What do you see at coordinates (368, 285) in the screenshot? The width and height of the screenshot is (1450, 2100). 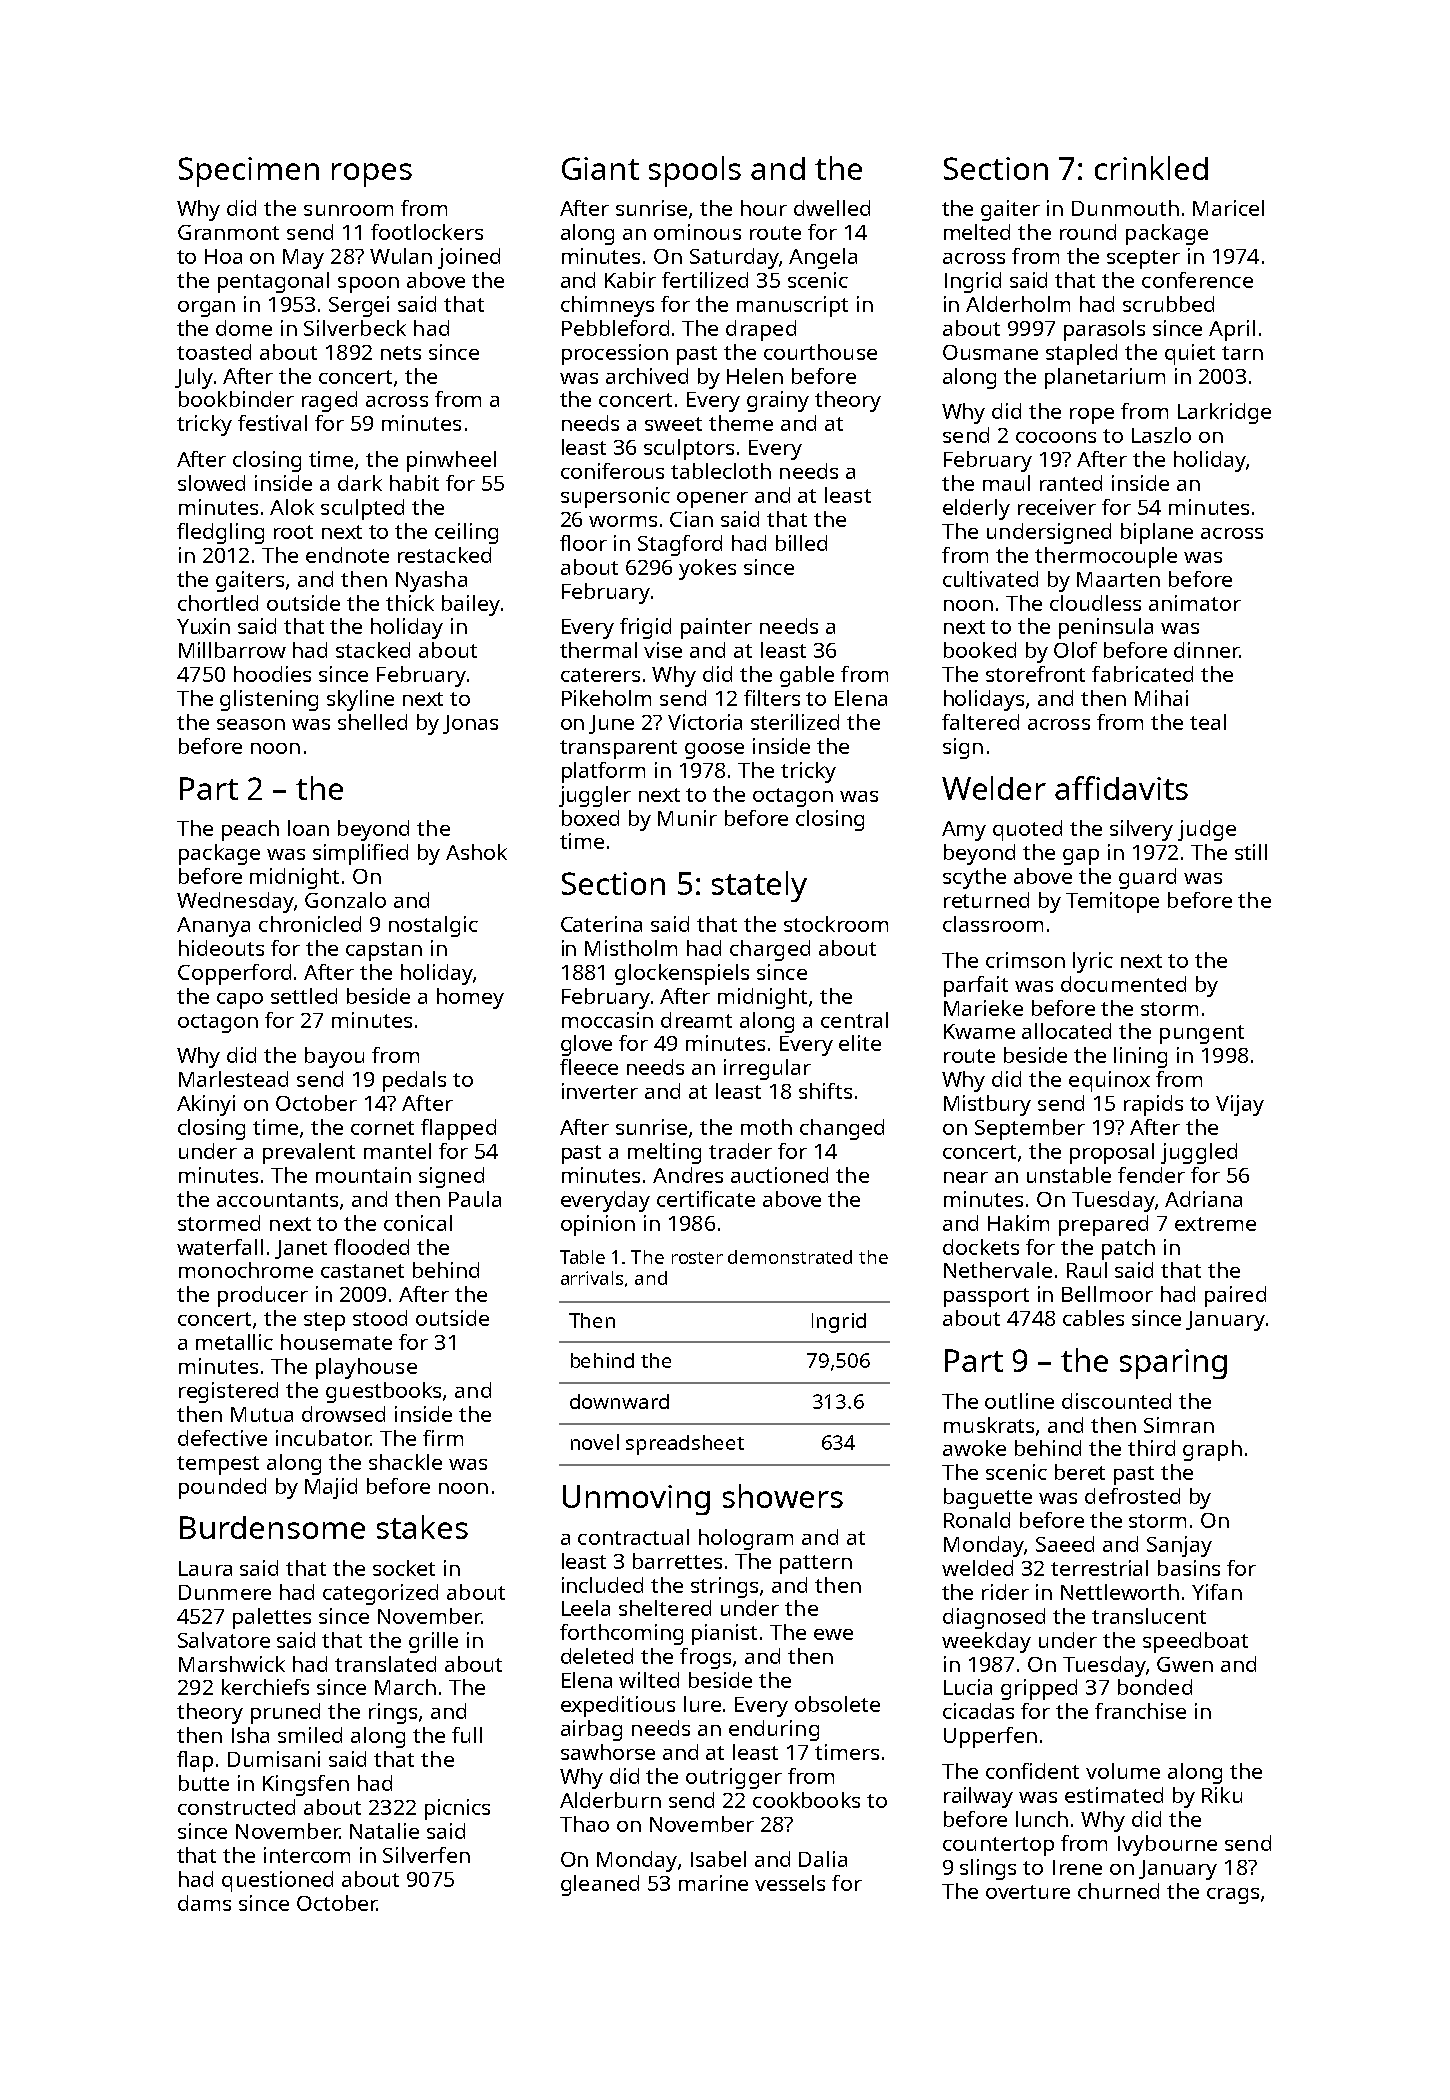 I see `spoon` at bounding box center [368, 285].
